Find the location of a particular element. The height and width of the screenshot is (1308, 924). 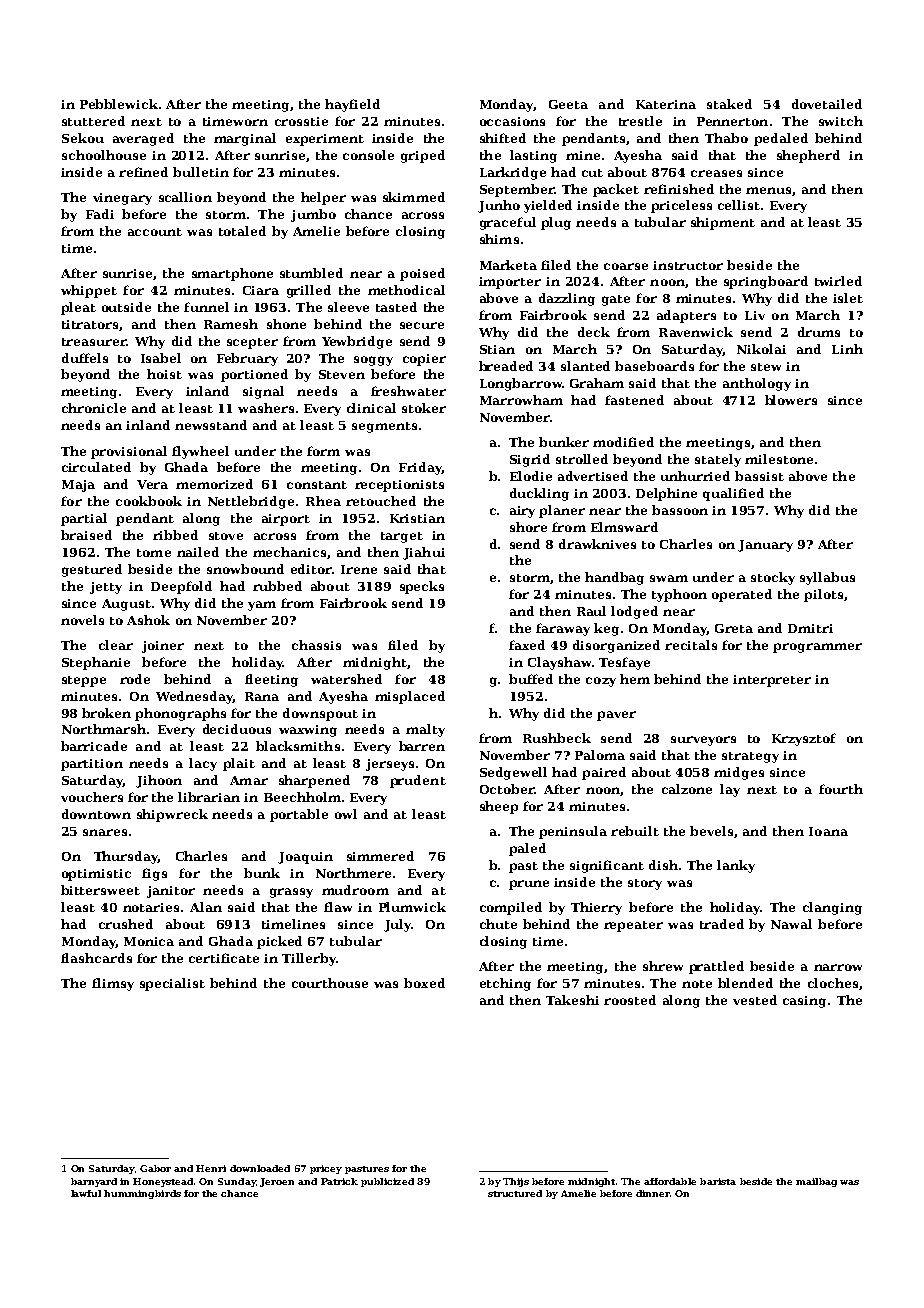

paled is located at coordinates (527, 849).
